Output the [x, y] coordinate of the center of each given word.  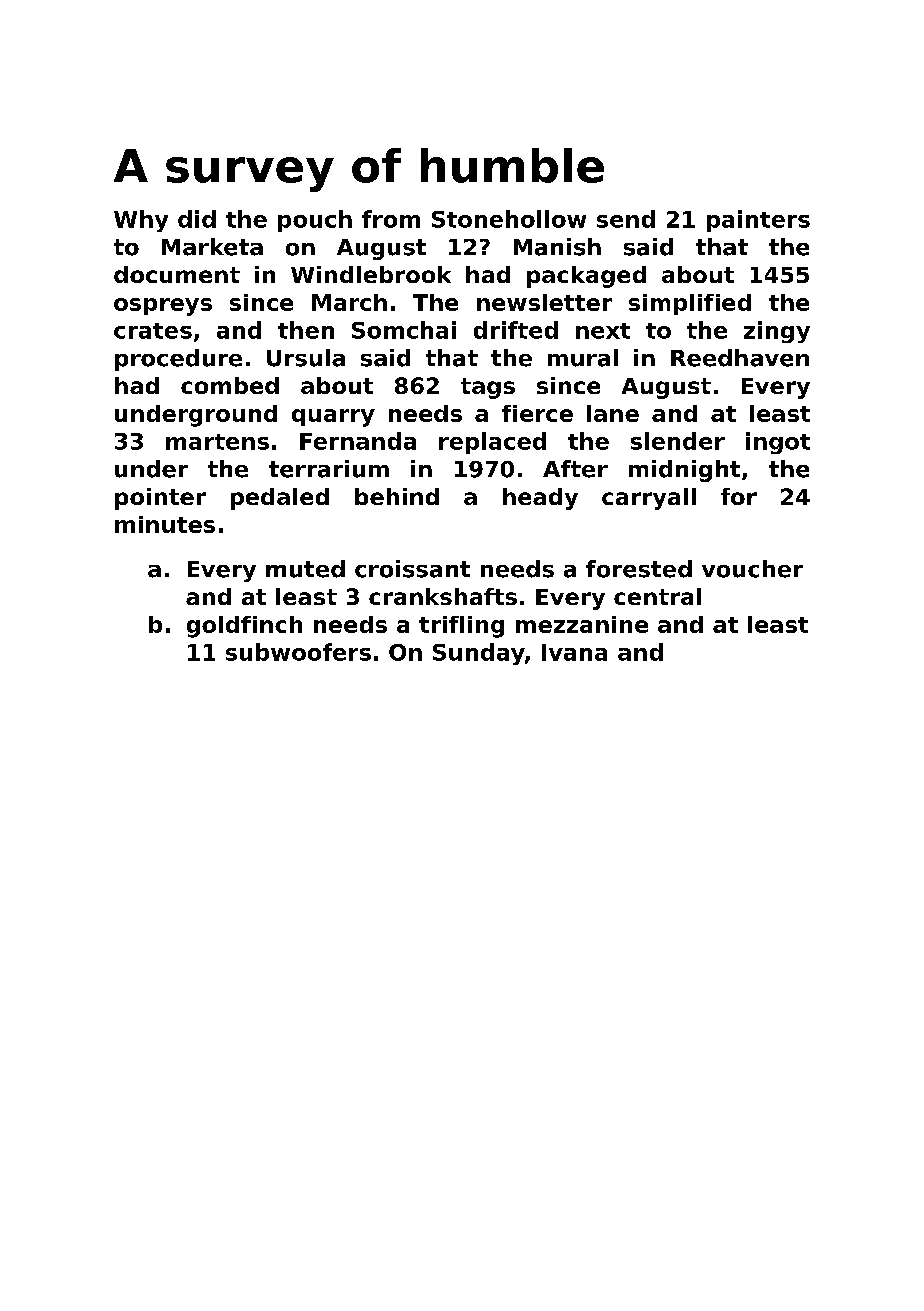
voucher [752, 569]
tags [488, 388]
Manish [557, 247]
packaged [586, 277]
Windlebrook [371, 274]
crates [153, 331]
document [177, 274]
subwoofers [298, 652]
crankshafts [443, 596]
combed [230, 385]
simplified [690, 304]
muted [305, 569]
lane [613, 413]
